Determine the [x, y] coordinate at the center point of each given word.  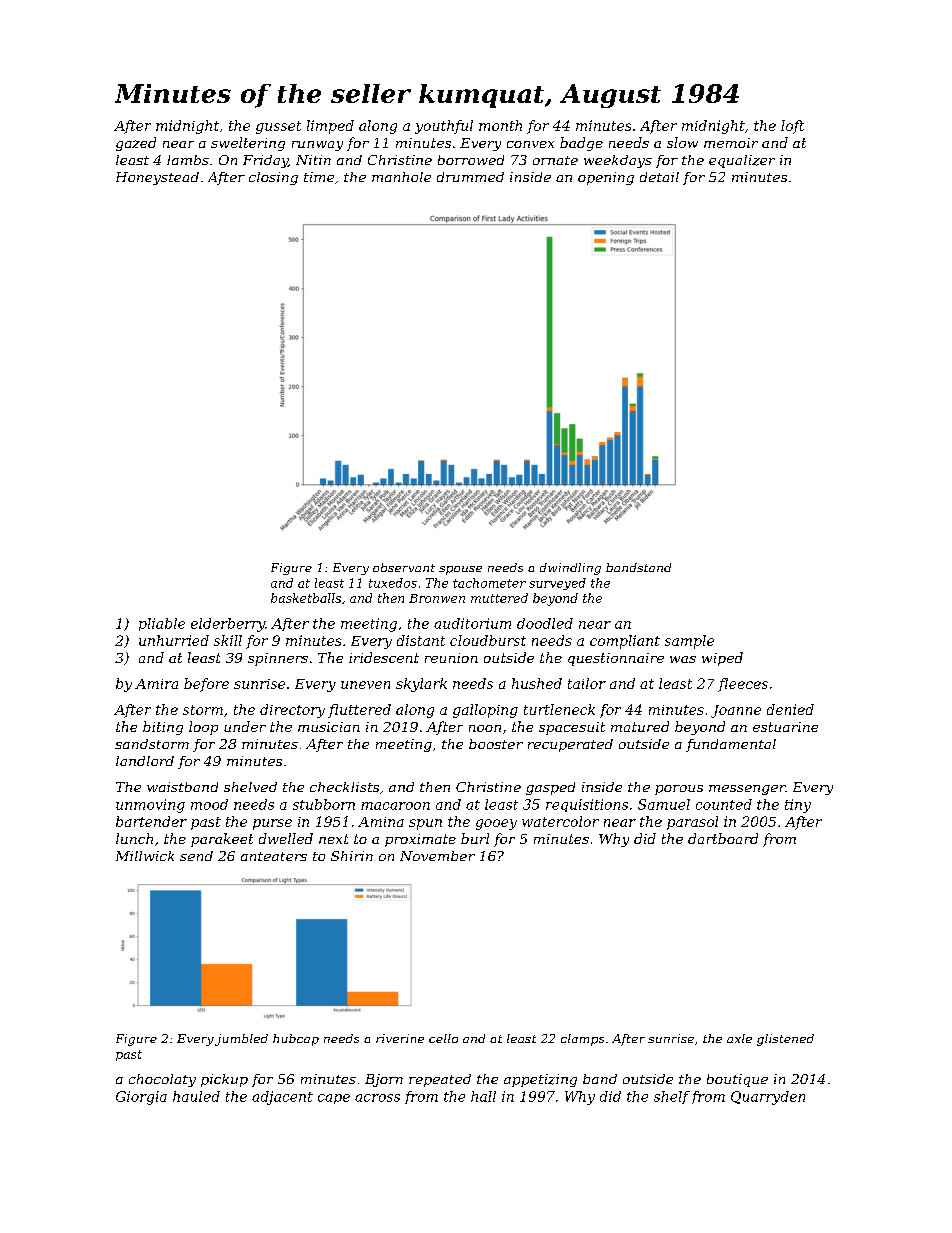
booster [496, 744]
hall [483, 1096]
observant [404, 567]
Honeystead [157, 178]
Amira [156, 684]
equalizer [742, 161]
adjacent [282, 1098]
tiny [798, 806]
